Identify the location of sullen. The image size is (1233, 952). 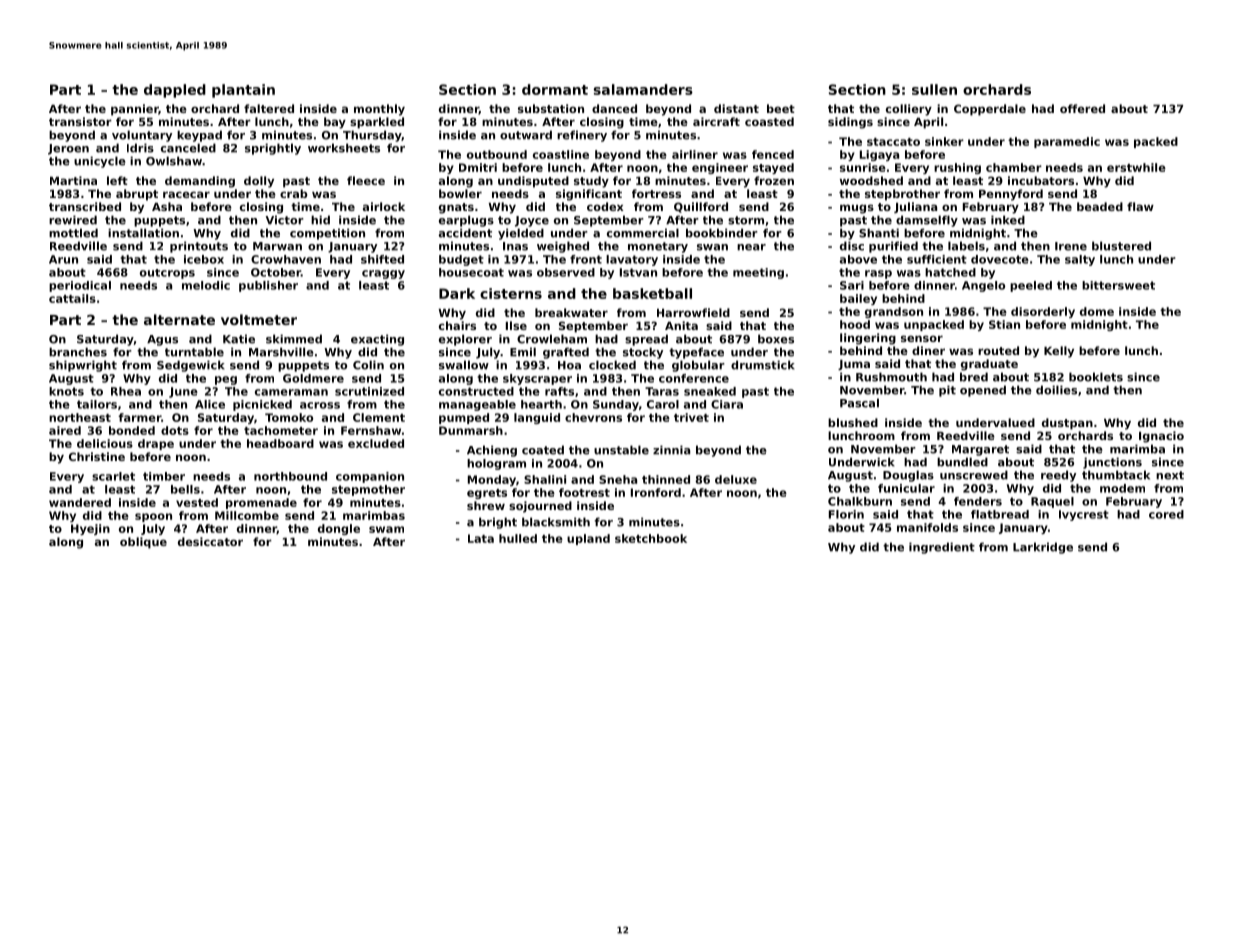
(934, 89).
